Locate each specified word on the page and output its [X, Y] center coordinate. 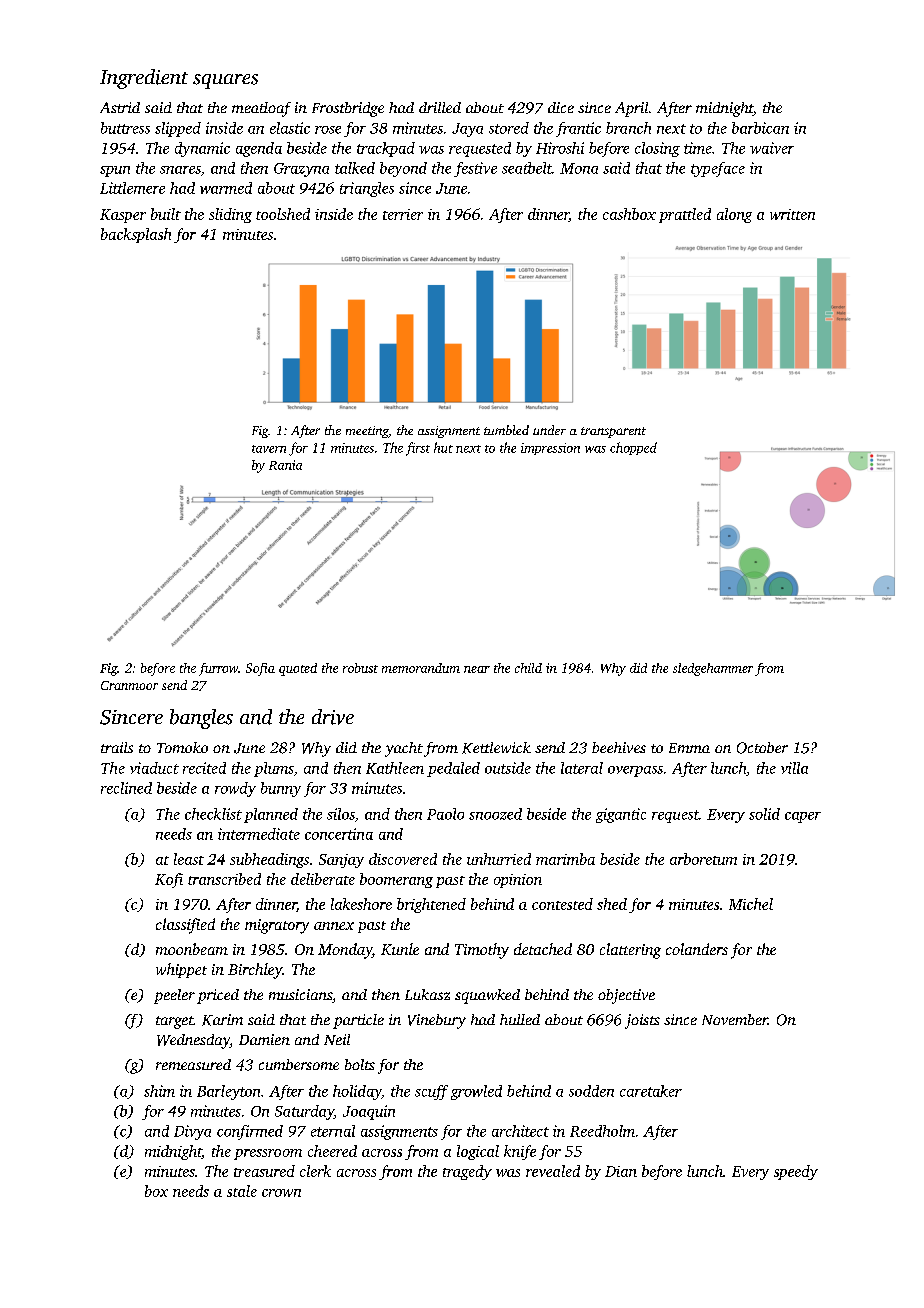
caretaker [651, 1091]
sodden [591, 1091]
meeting [367, 432]
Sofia [260, 669]
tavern [269, 449]
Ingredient [144, 79]
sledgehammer [713, 669]
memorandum [421, 668]
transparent [613, 432]
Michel [751, 904]
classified [185, 926]
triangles [367, 189]
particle [358, 1021]
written [792, 214]
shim [159, 1091]
